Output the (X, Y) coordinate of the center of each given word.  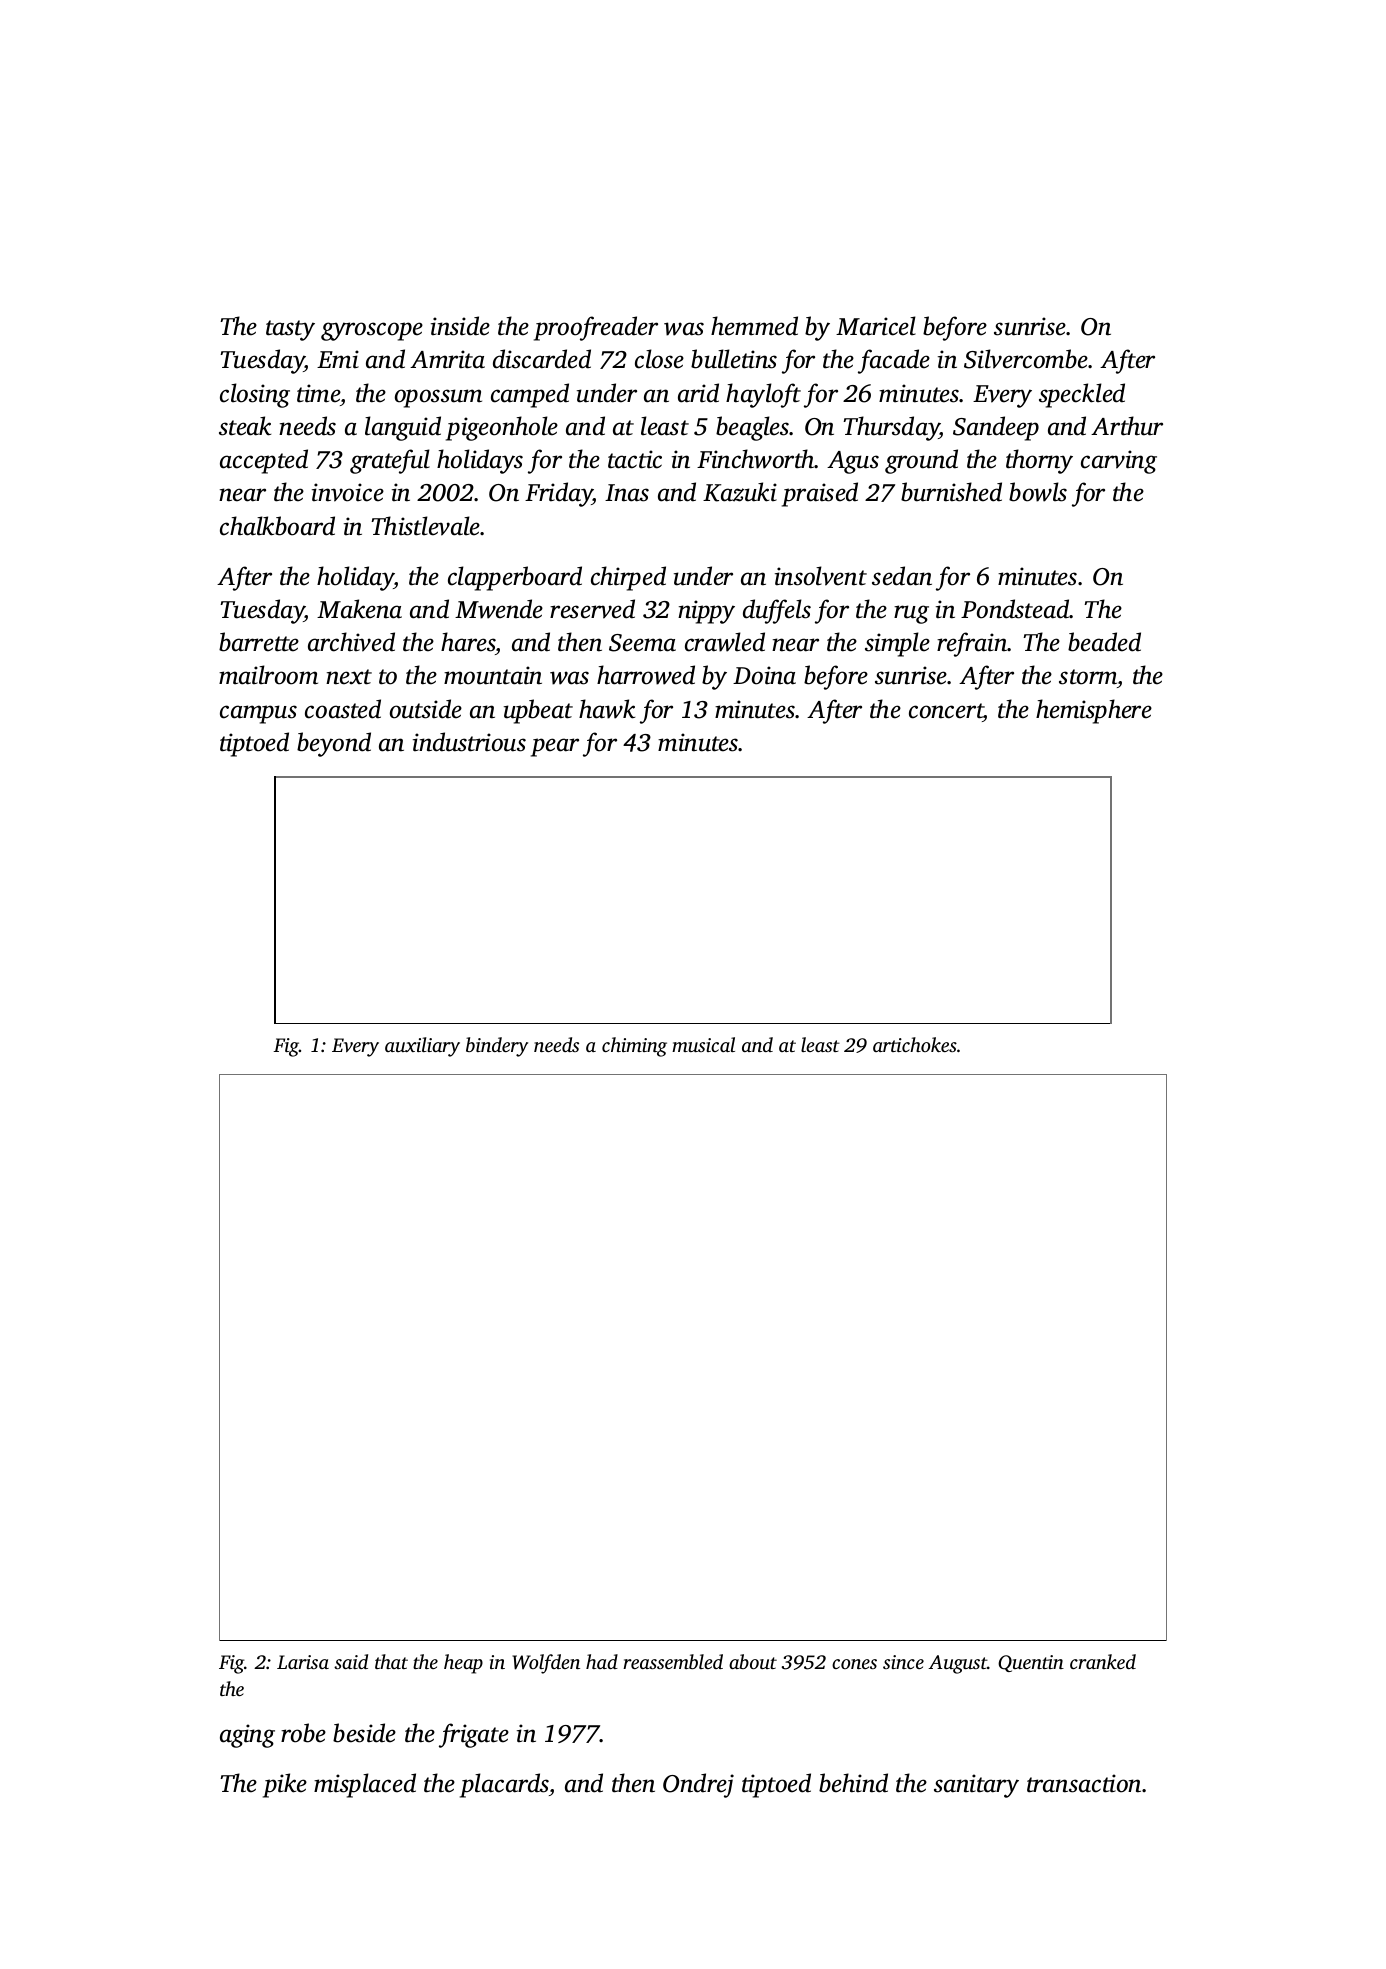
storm (1088, 677)
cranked (1103, 1661)
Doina (764, 675)
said (351, 1661)
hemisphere (1094, 711)
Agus (853, 462)
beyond (334, 744)
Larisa (303, 1662)
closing (255, 395)
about (753, 1661)
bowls (1038, 492)
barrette (259, 642)
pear (555, 747)
